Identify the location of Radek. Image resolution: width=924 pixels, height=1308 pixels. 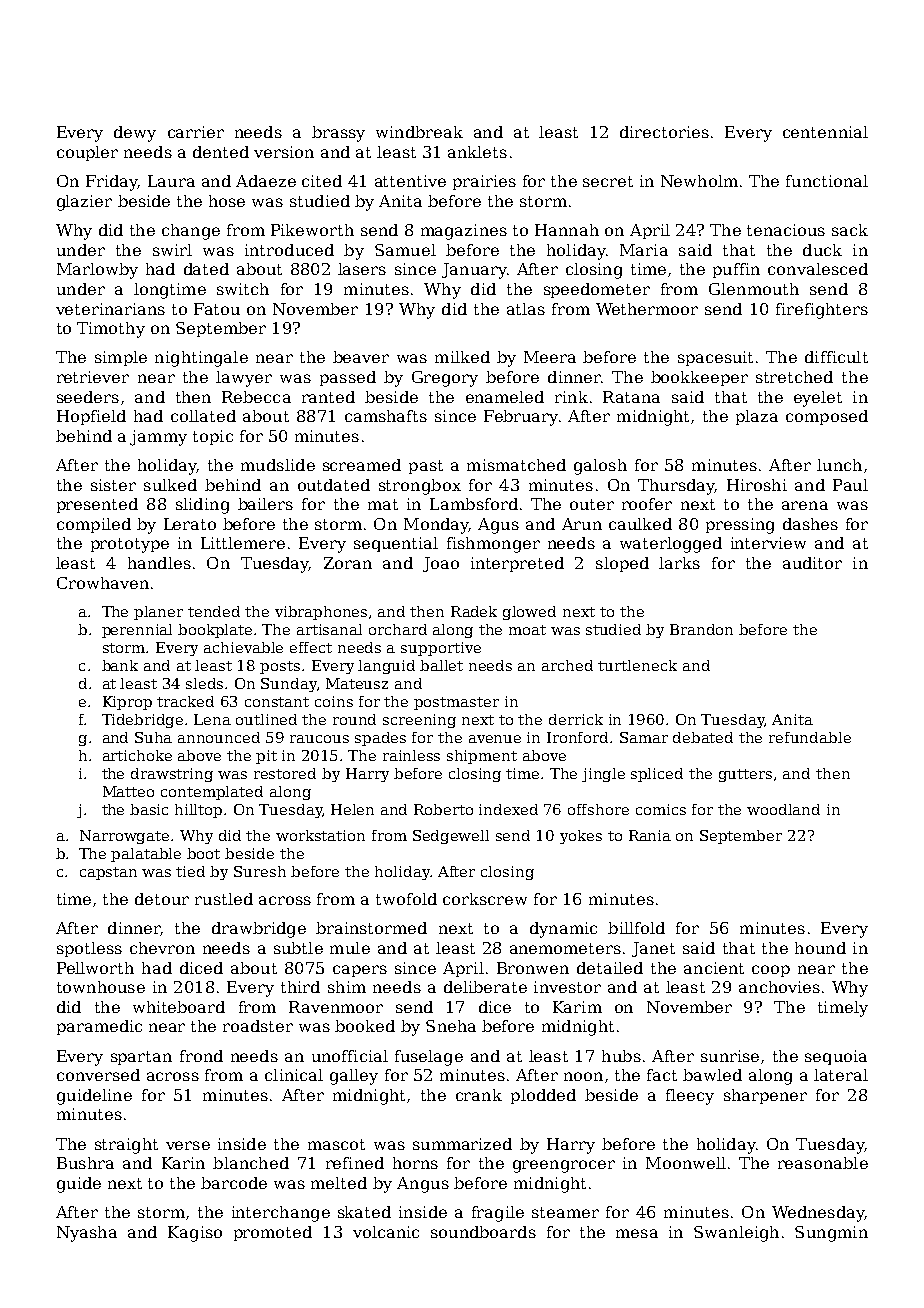
(474, 611).
